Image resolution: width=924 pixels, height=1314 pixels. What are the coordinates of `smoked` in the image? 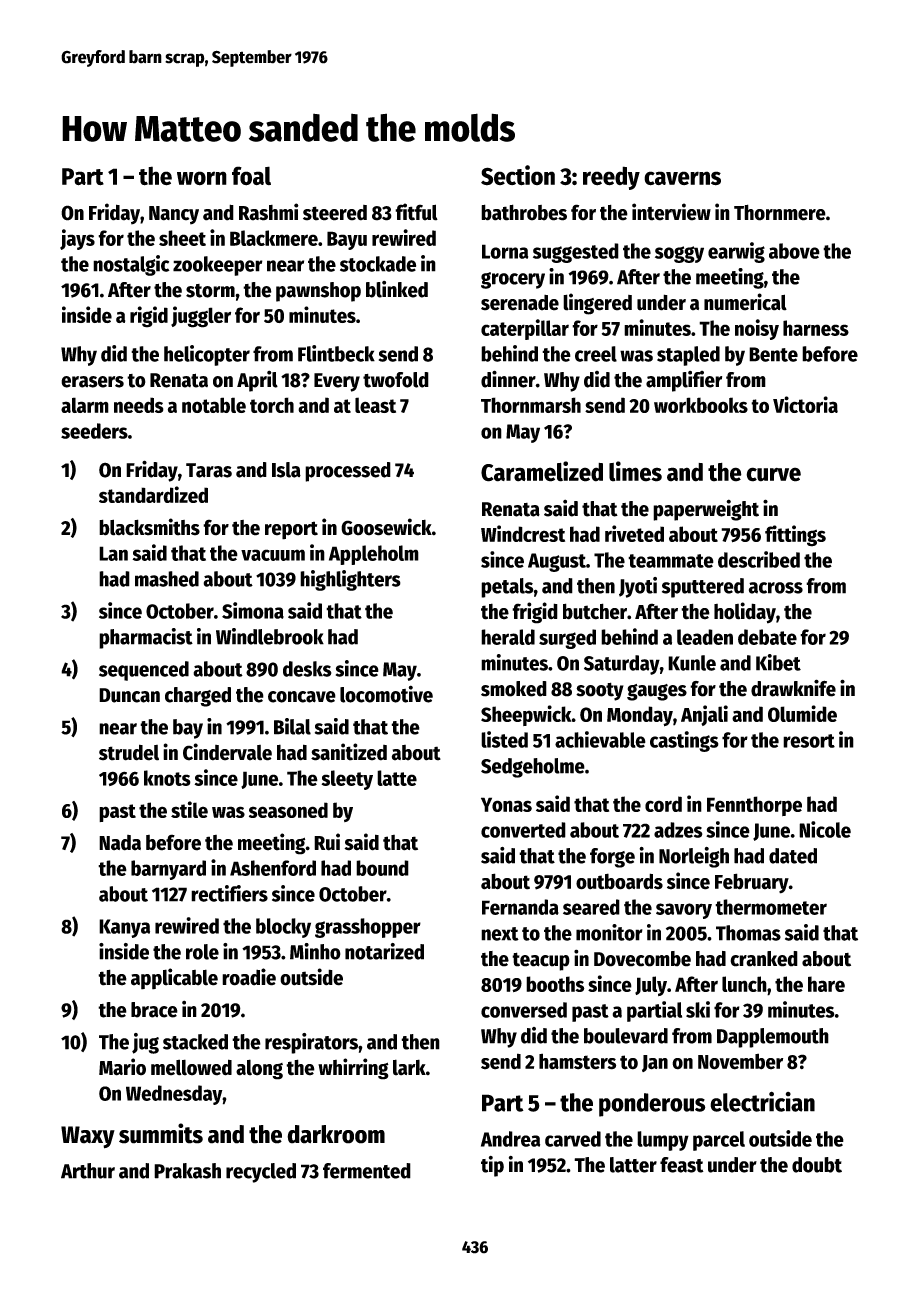 It's located at (514, 689).
